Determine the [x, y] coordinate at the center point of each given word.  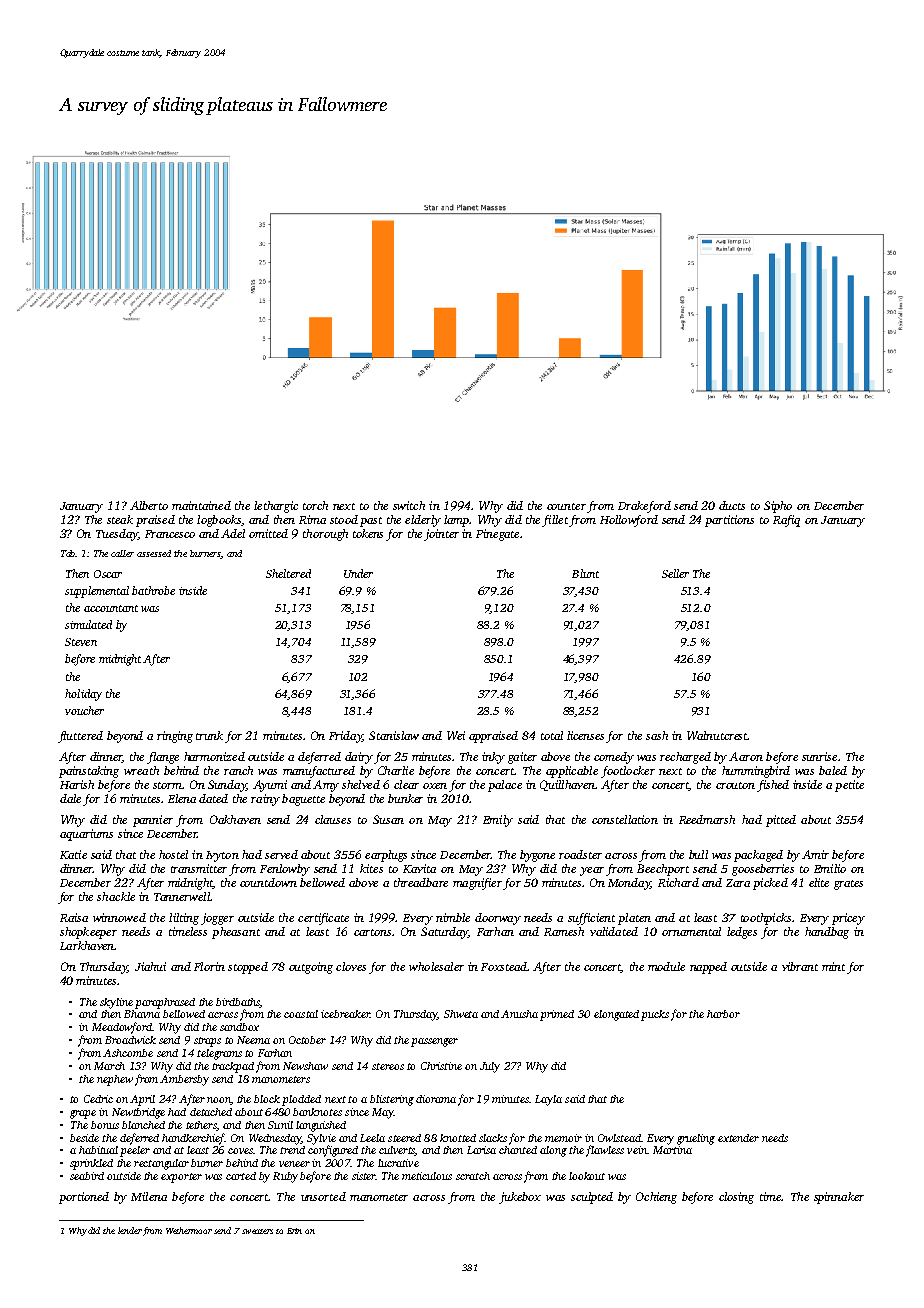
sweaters [257, 1231]
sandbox [239, 1027]
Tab [68, 553]
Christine [441, 1066]
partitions [729, 521]
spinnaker [839, 1198]
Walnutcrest [717, 735]
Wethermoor [189, 1230]
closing [736, 1198]
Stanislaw [394, 735]
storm [167, 785]
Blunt [585, 573]
